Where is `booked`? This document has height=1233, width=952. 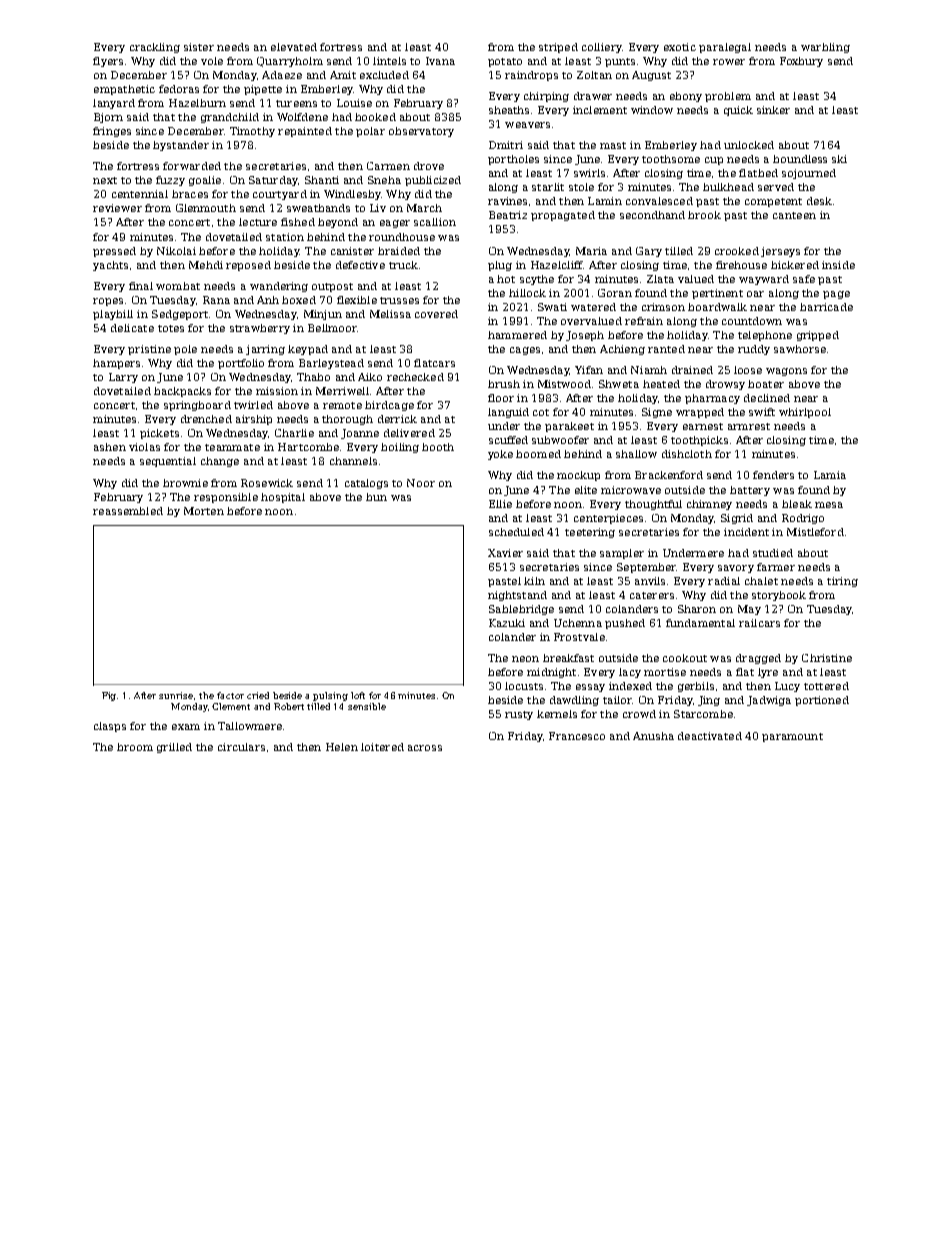
booked is located at coordinates (375, 117).
